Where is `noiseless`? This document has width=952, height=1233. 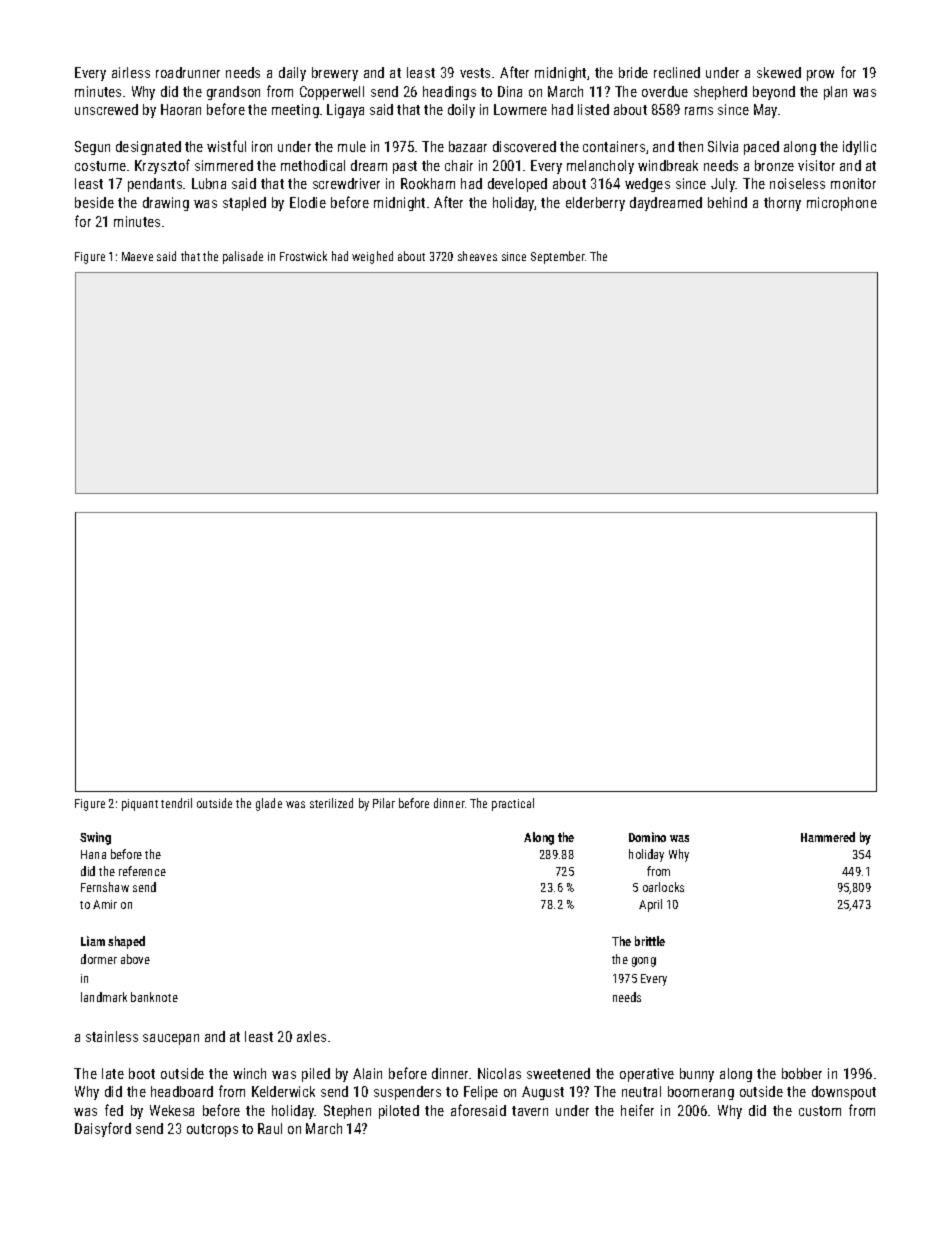 noiseless is located at coordinates (797, 183).
